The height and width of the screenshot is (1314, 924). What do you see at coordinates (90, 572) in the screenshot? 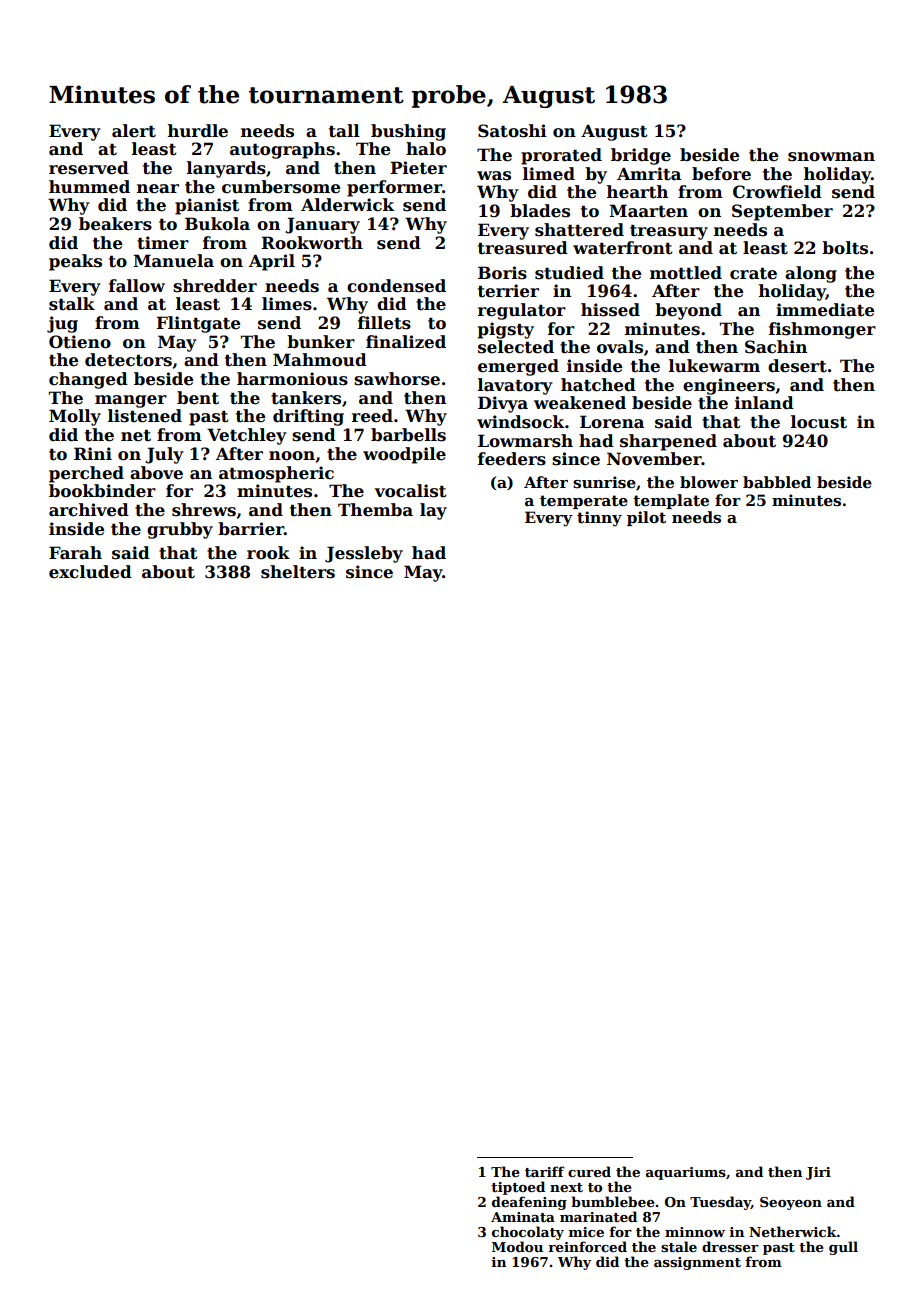
I see `excluded` at bounding box center [90, 572].
